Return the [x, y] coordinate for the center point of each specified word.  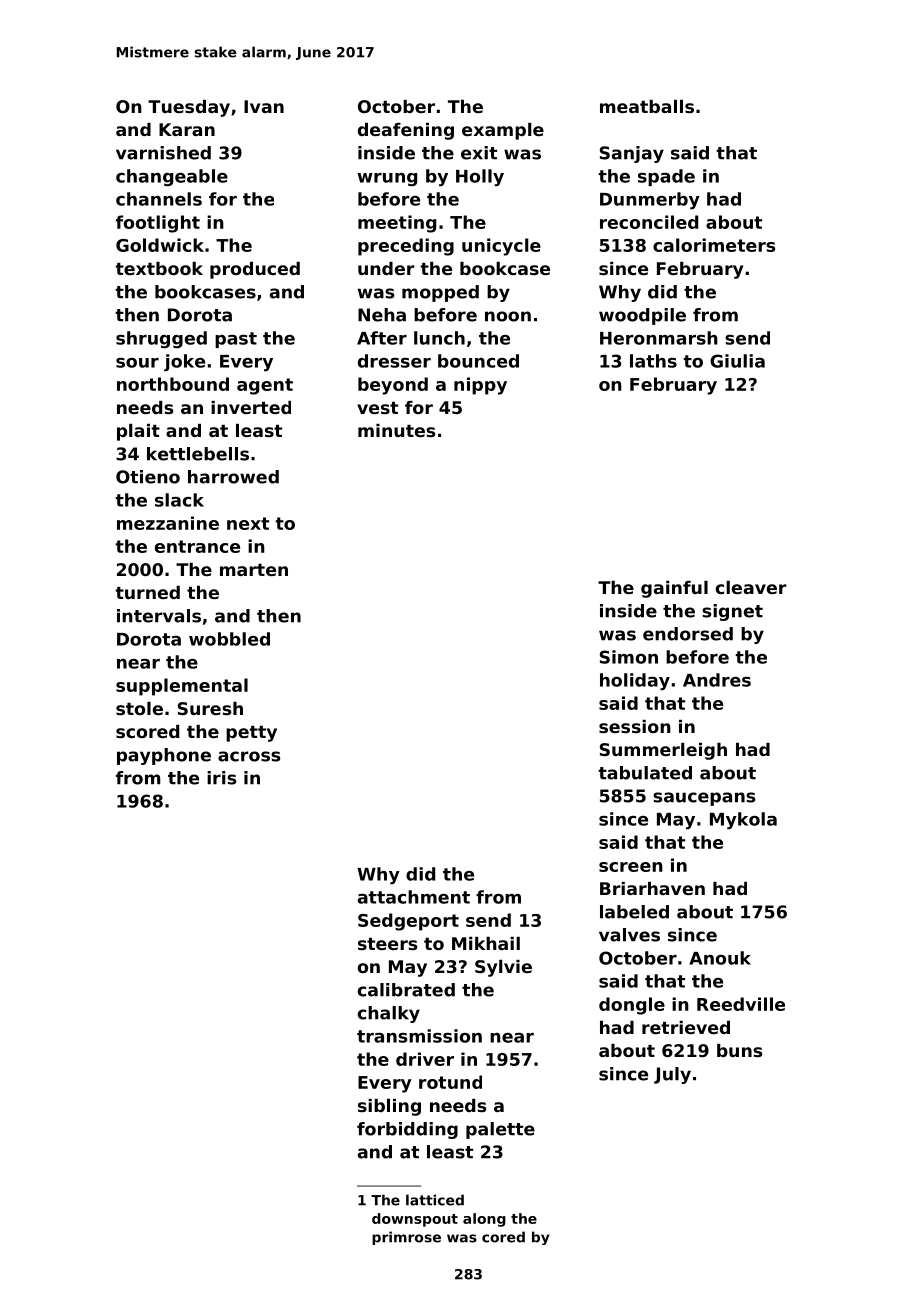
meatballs [647, 106]
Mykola [743, 821]
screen [631, 867]
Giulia [737, 361]
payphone [164, 756]
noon [508, 316]
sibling [389, 1107]
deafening [406, 131]
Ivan [264, 106]
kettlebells [198, 454]
